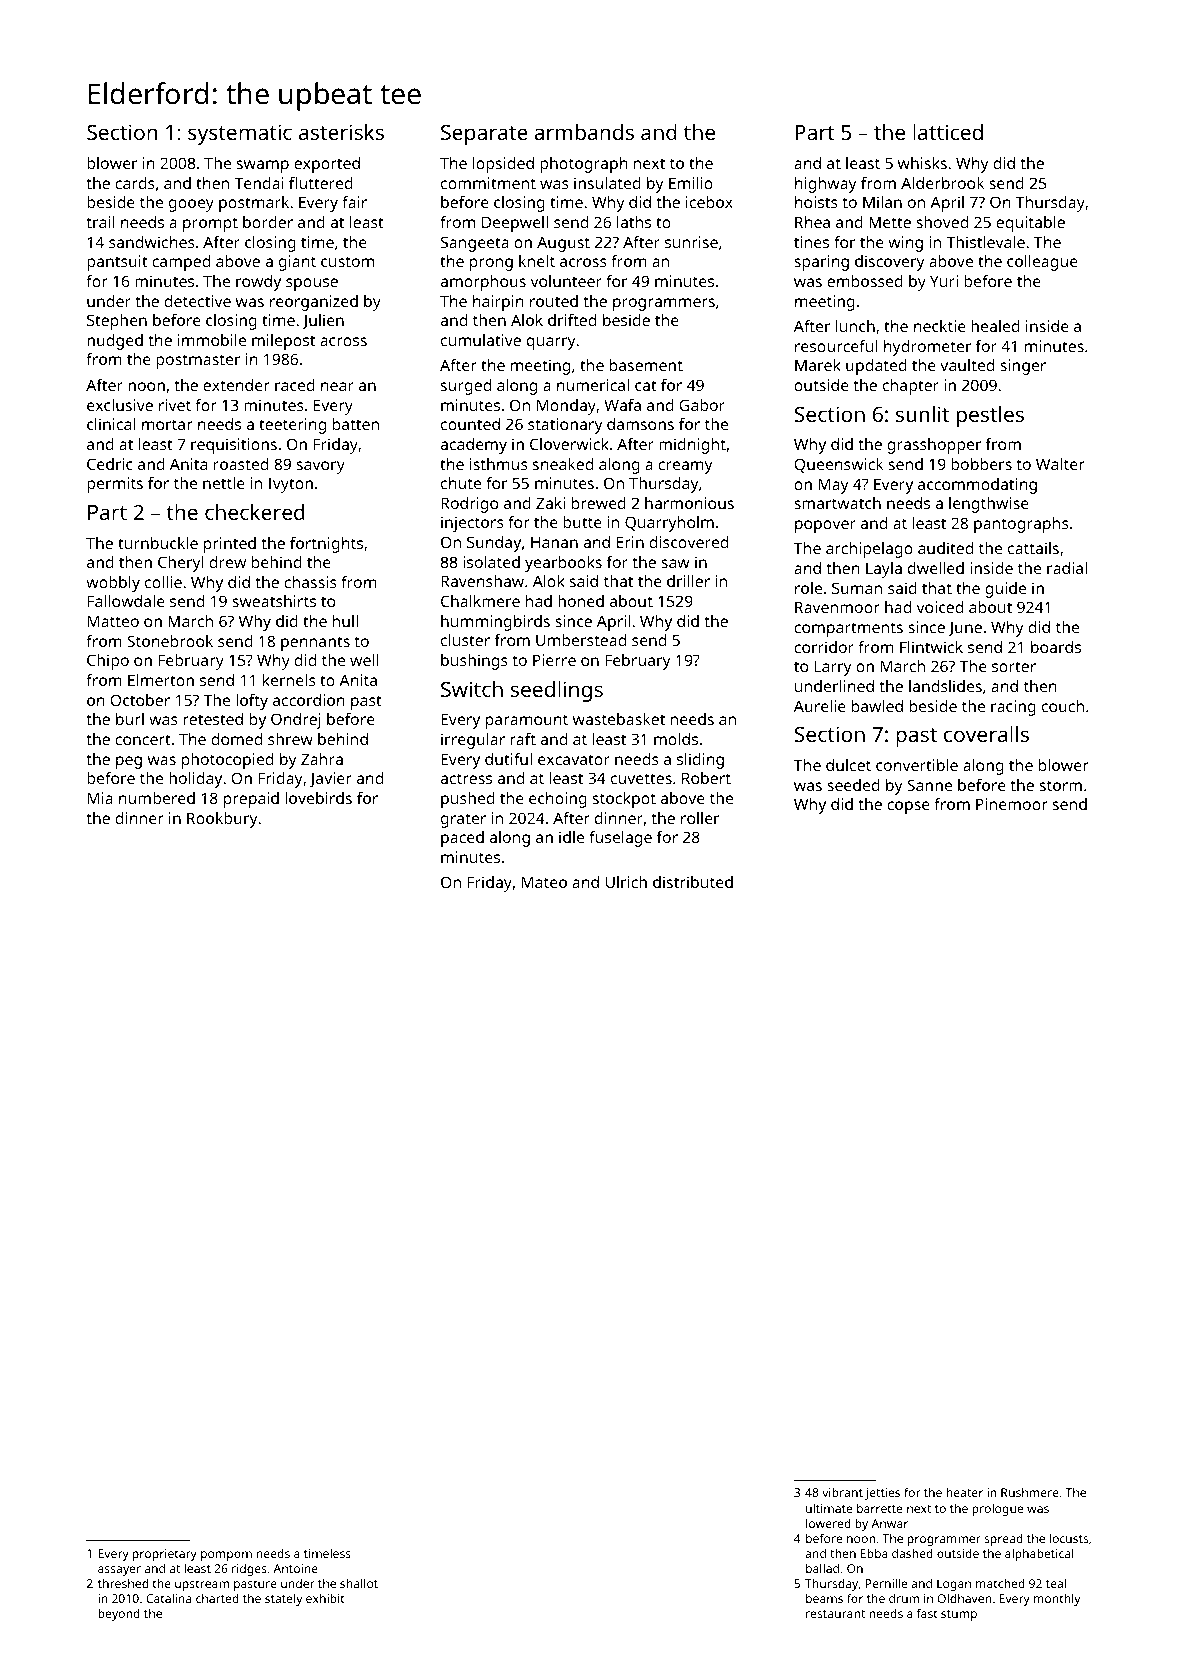 This document has width=1179, height=1667. I want to click on restaurant, so click(835, 1614).
